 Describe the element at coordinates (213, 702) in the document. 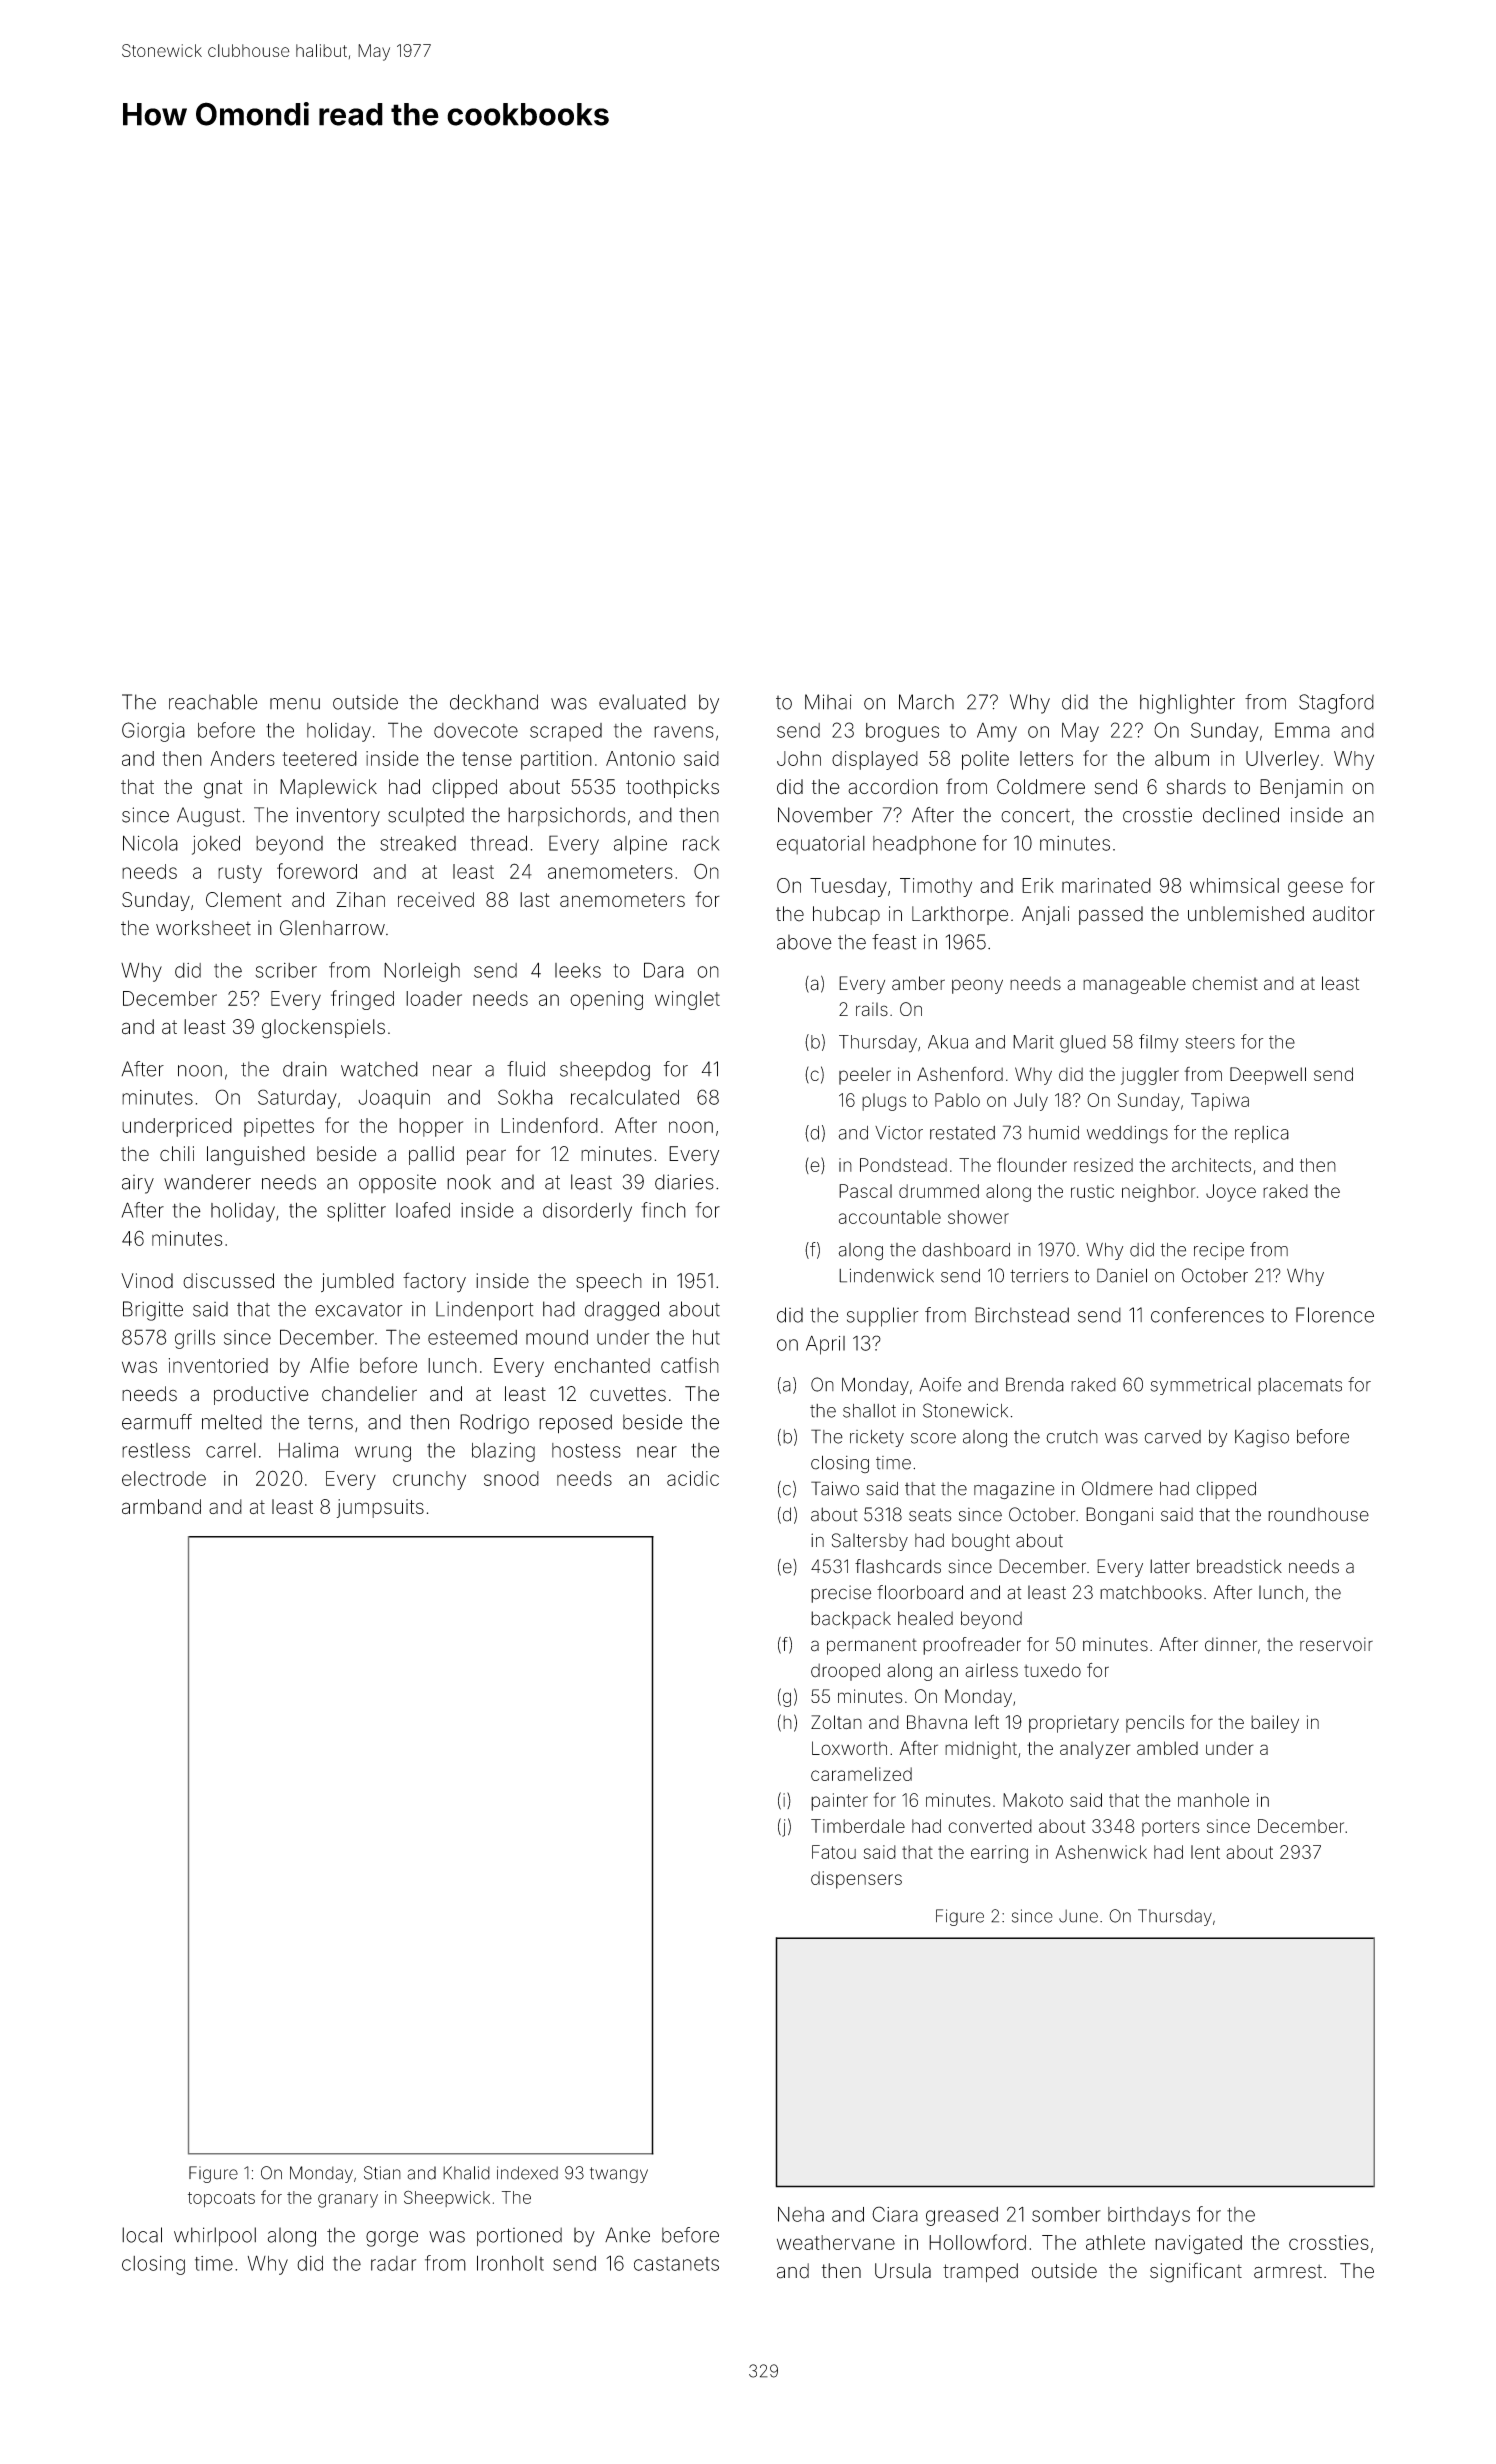

I see `reachable` at that location.
